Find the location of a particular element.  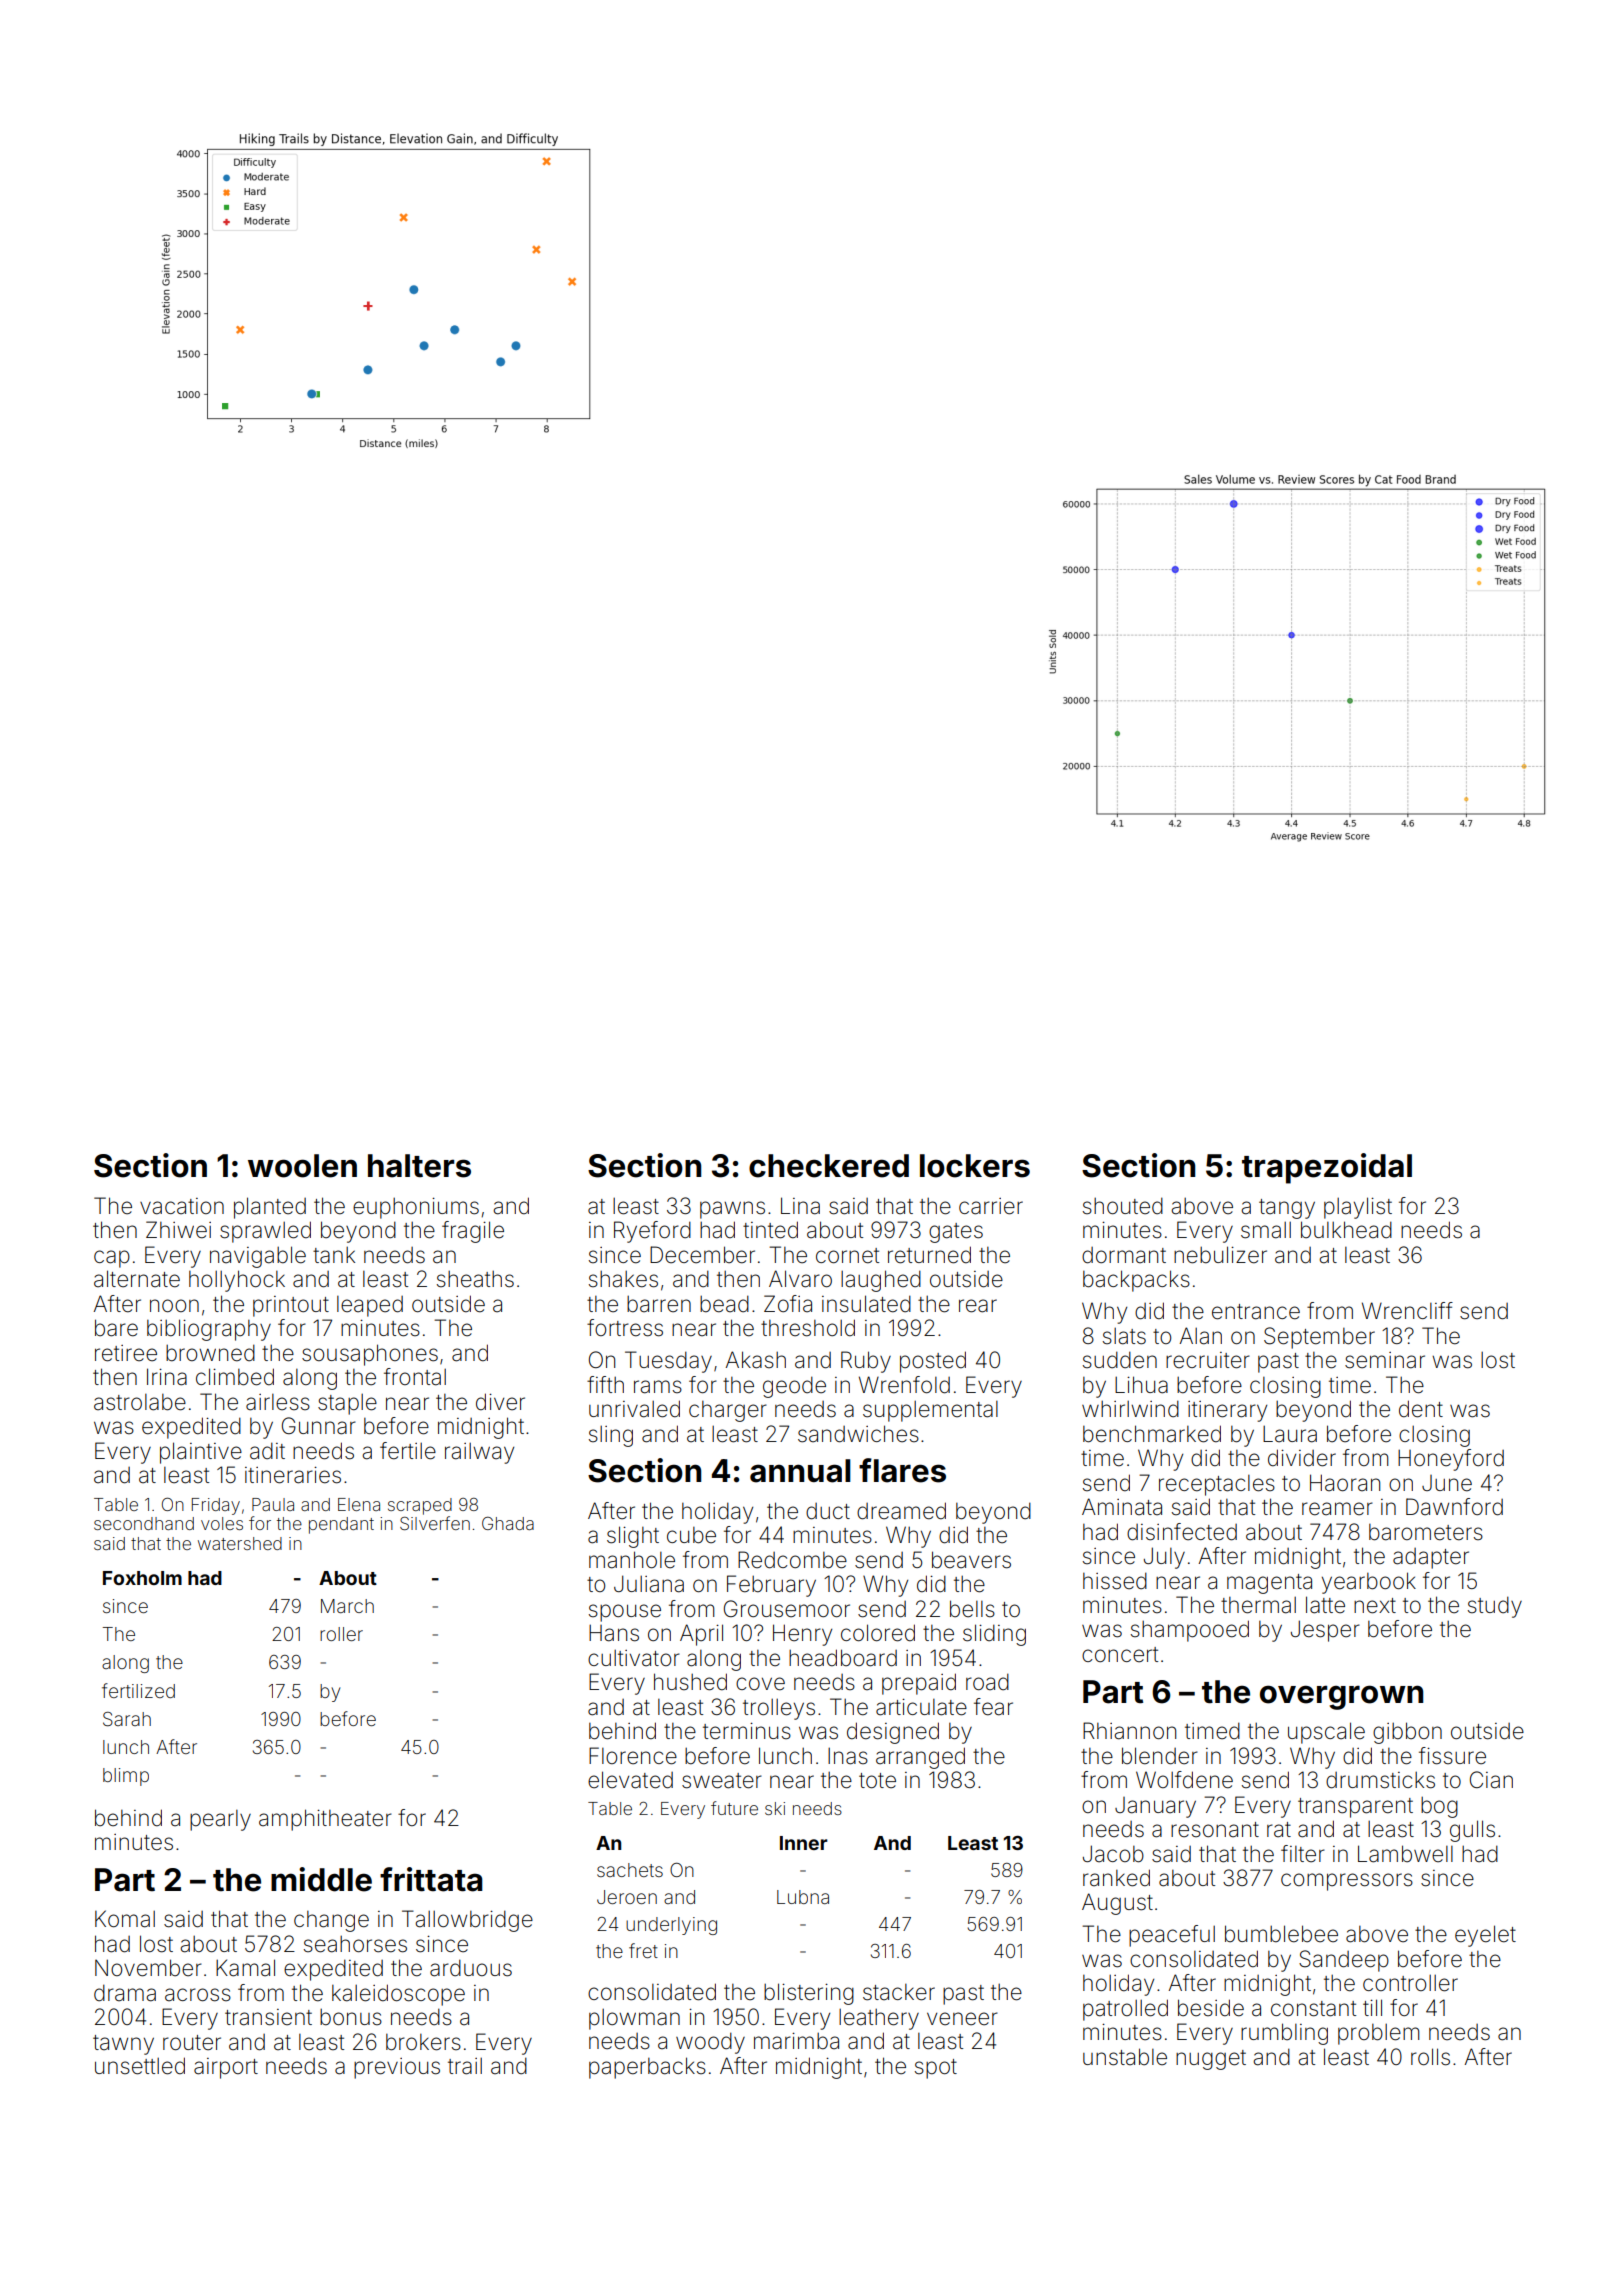

annual is located at coordinates (800, 1471).
